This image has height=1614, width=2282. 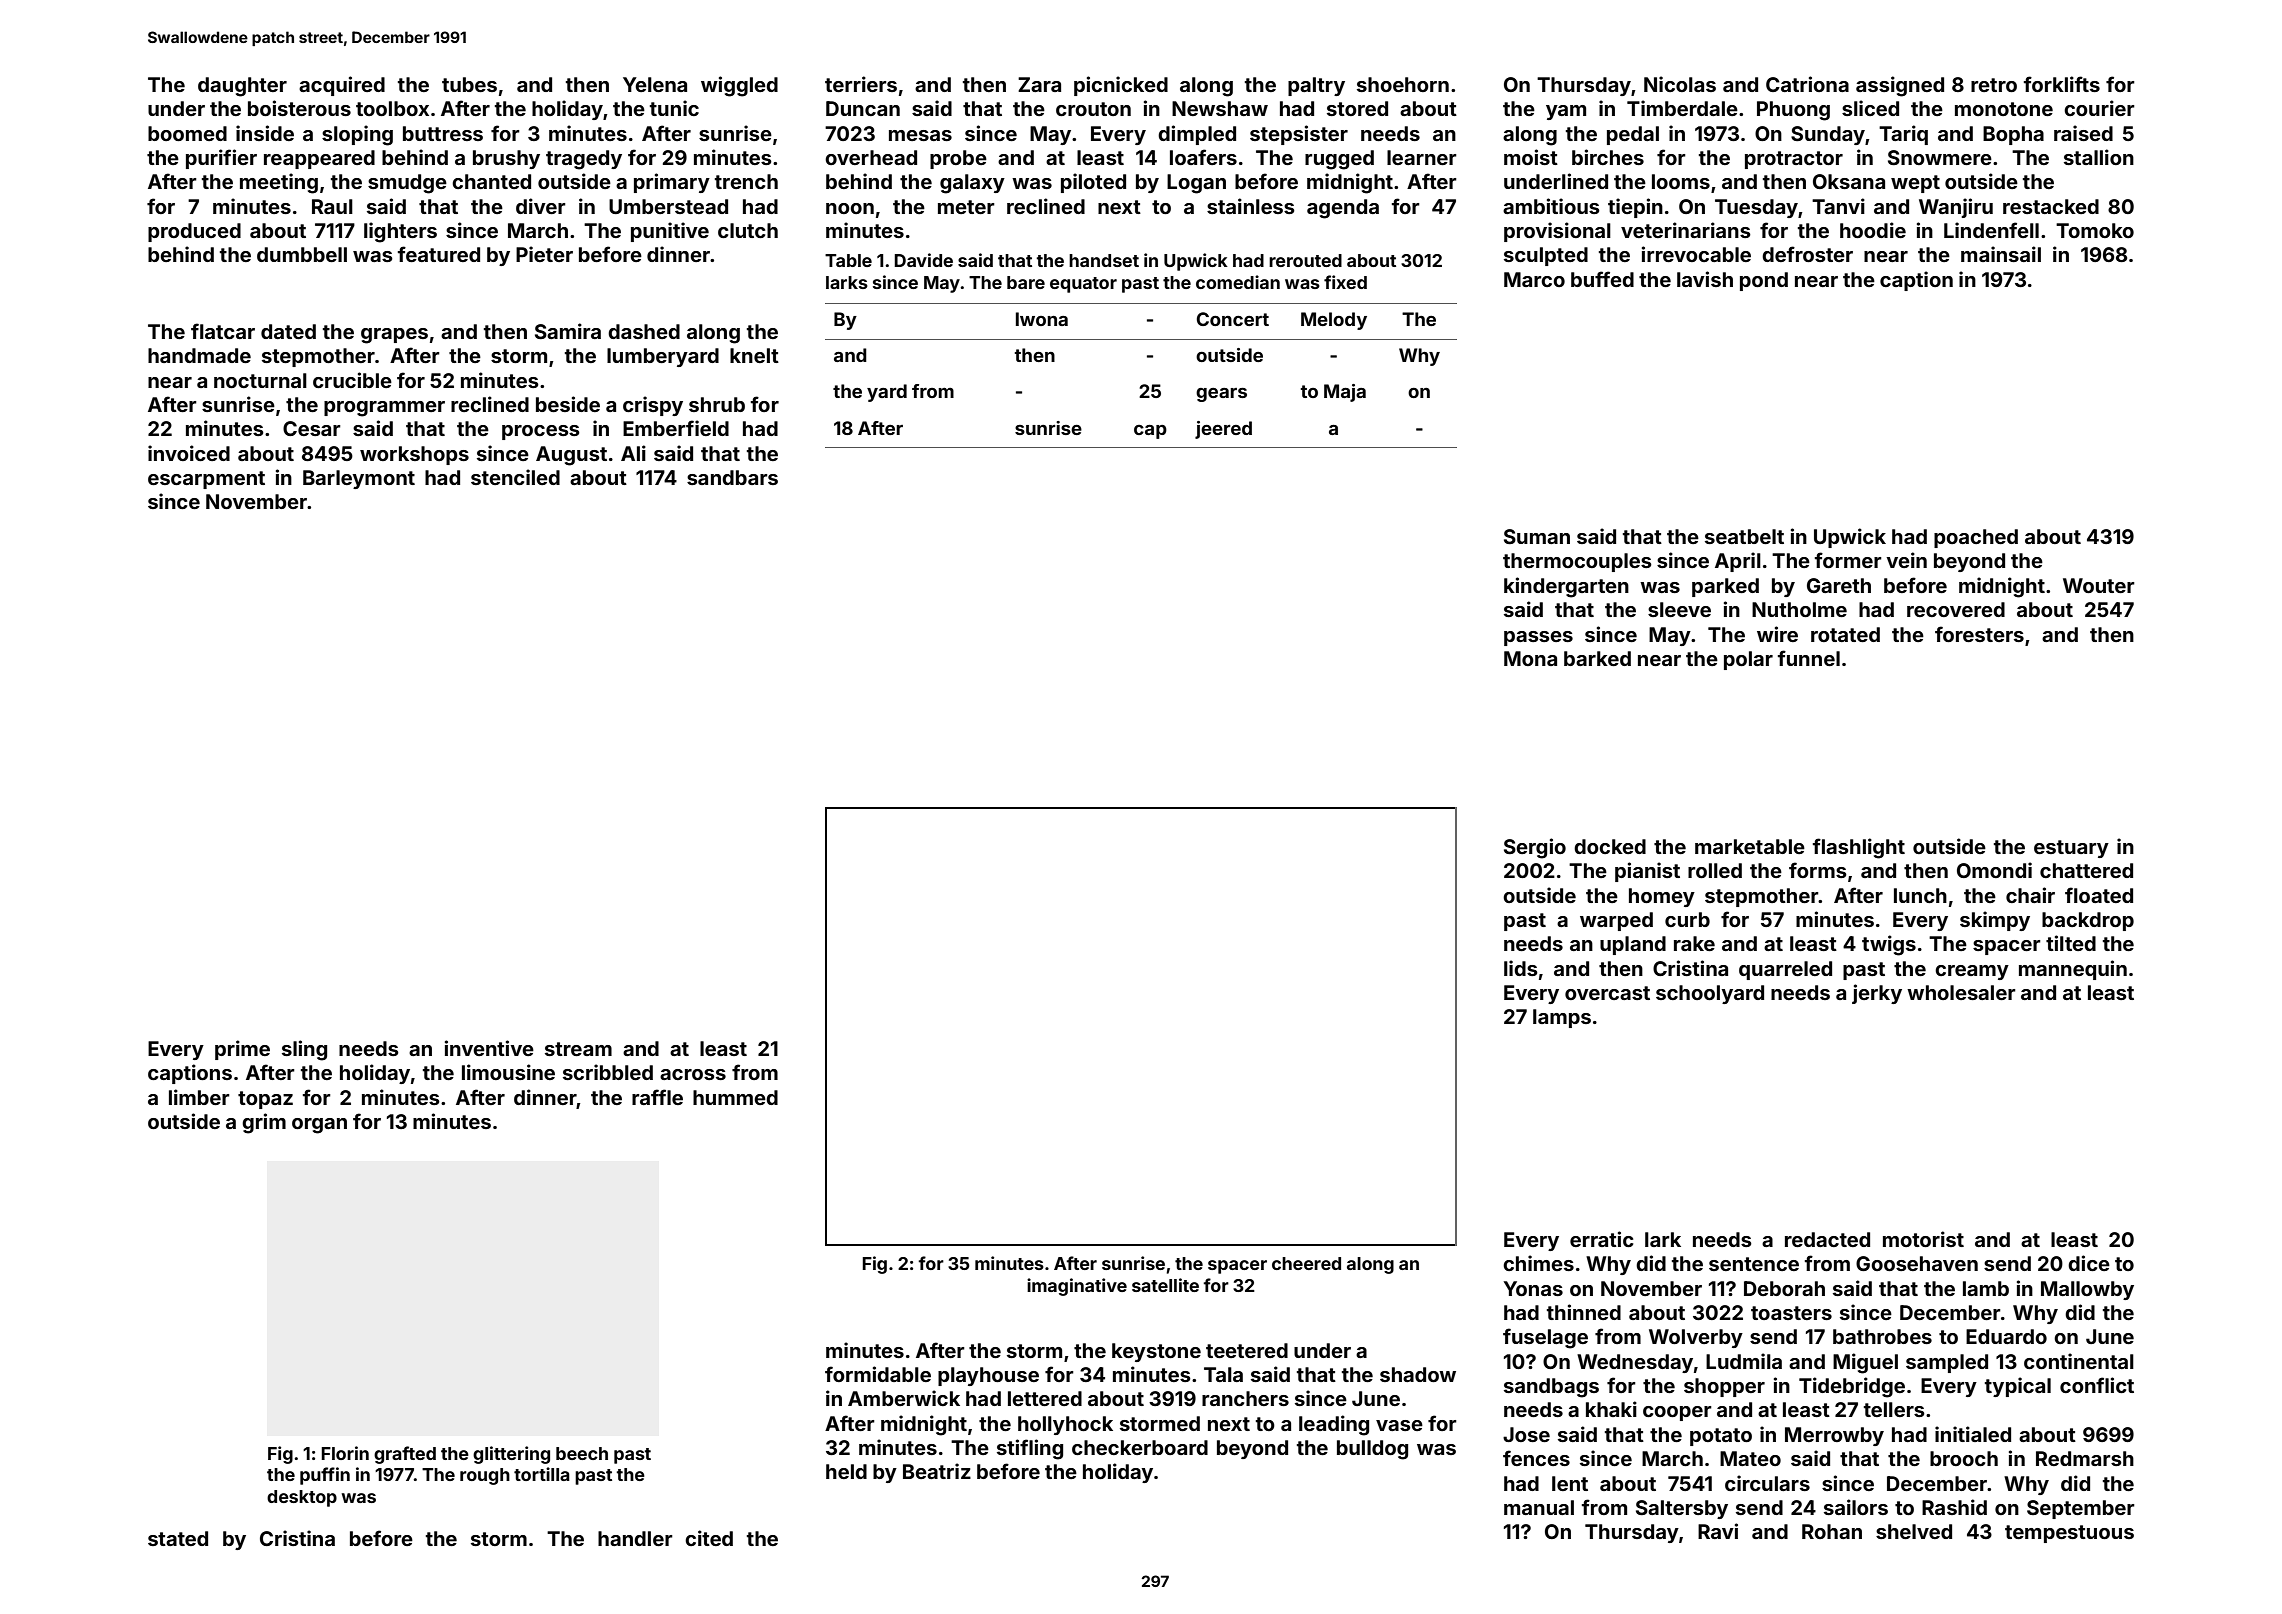 What do you see at coordinates (242, 1050) in the image?
I see `prime` at bounding box center [242, 1050].
